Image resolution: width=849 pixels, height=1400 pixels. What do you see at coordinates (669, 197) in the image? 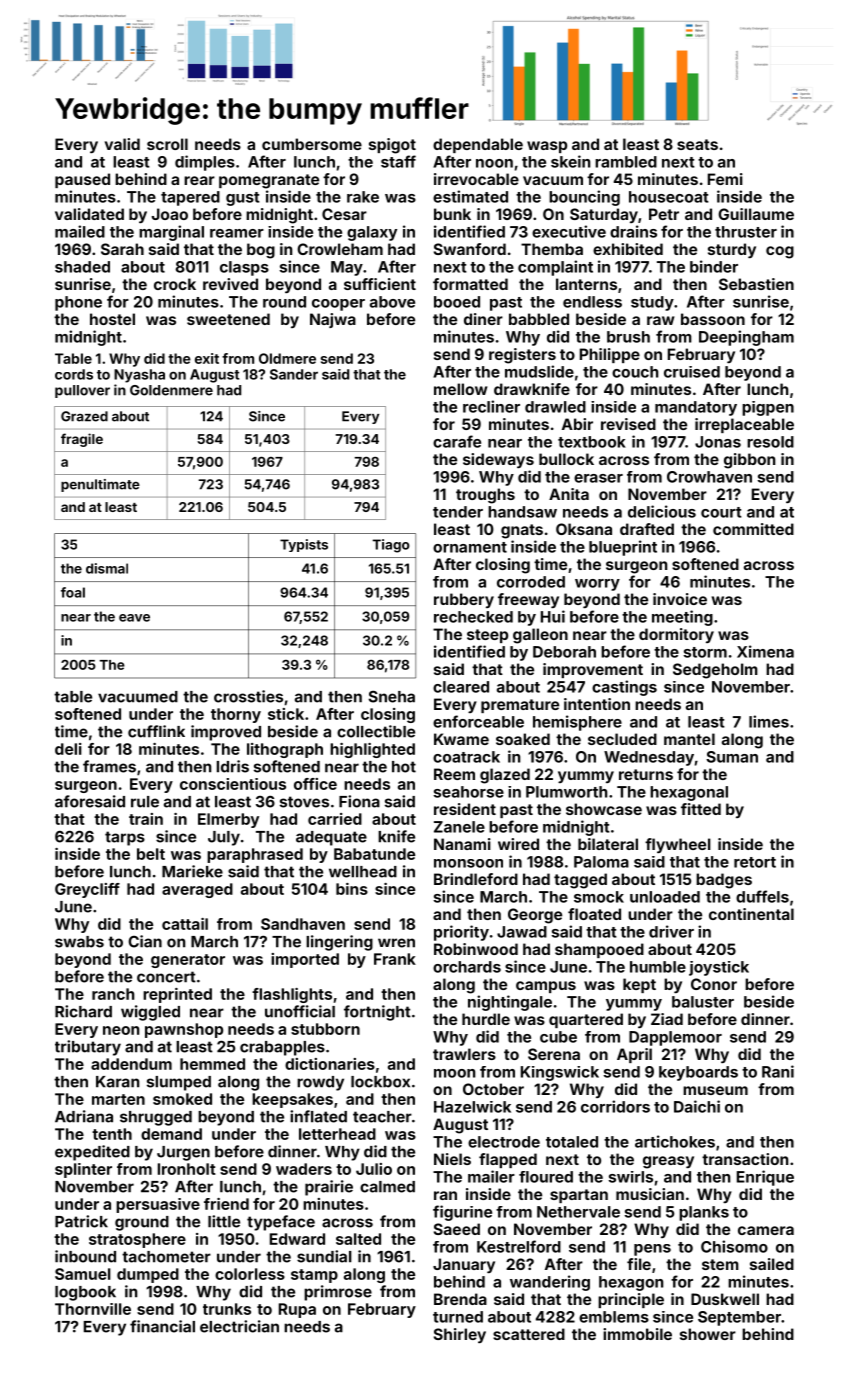
I see `housecoat` at bounding box center [669, 197].
